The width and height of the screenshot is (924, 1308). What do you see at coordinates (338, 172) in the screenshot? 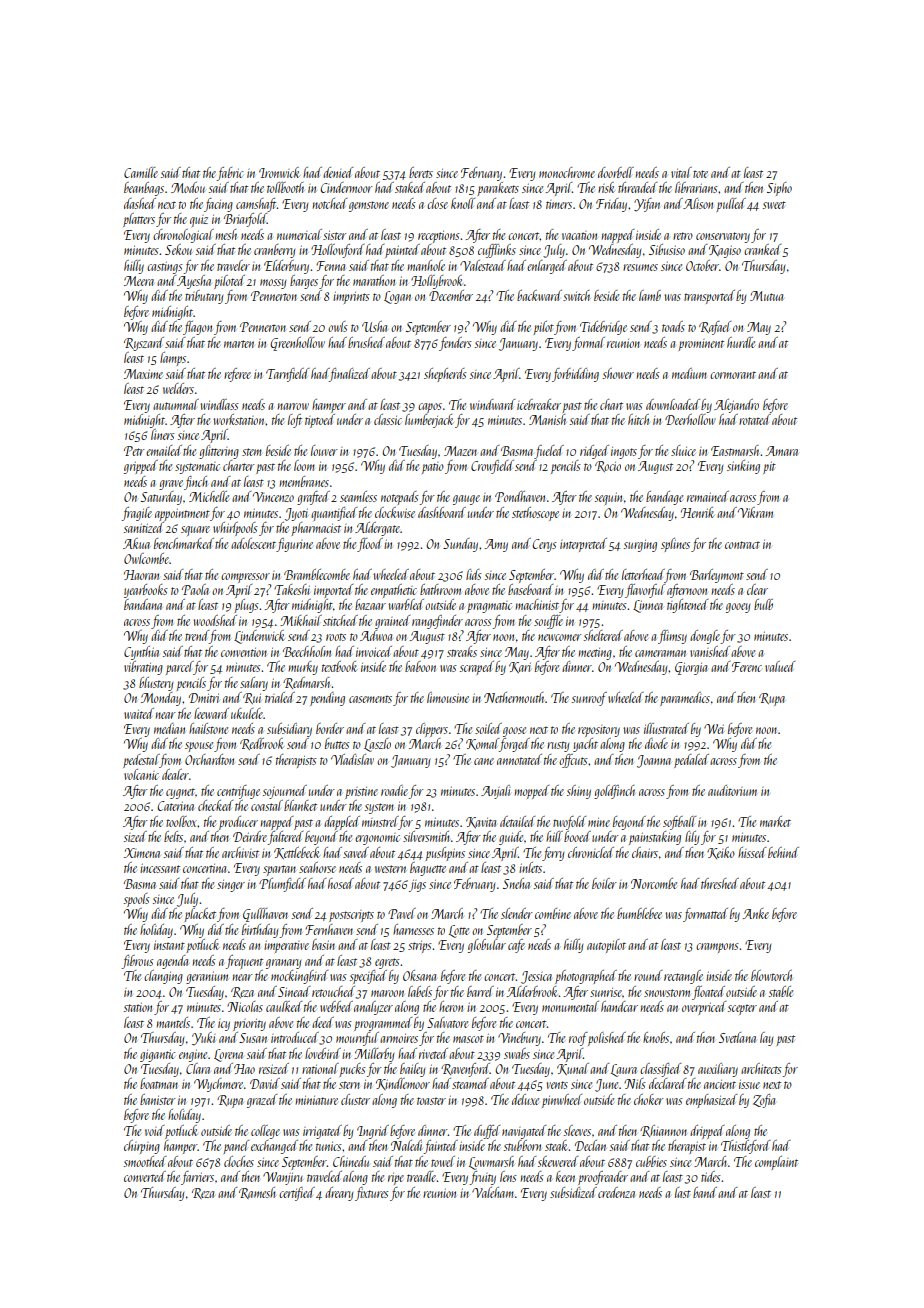
I see `denied` at bounding box center [338, 172].
